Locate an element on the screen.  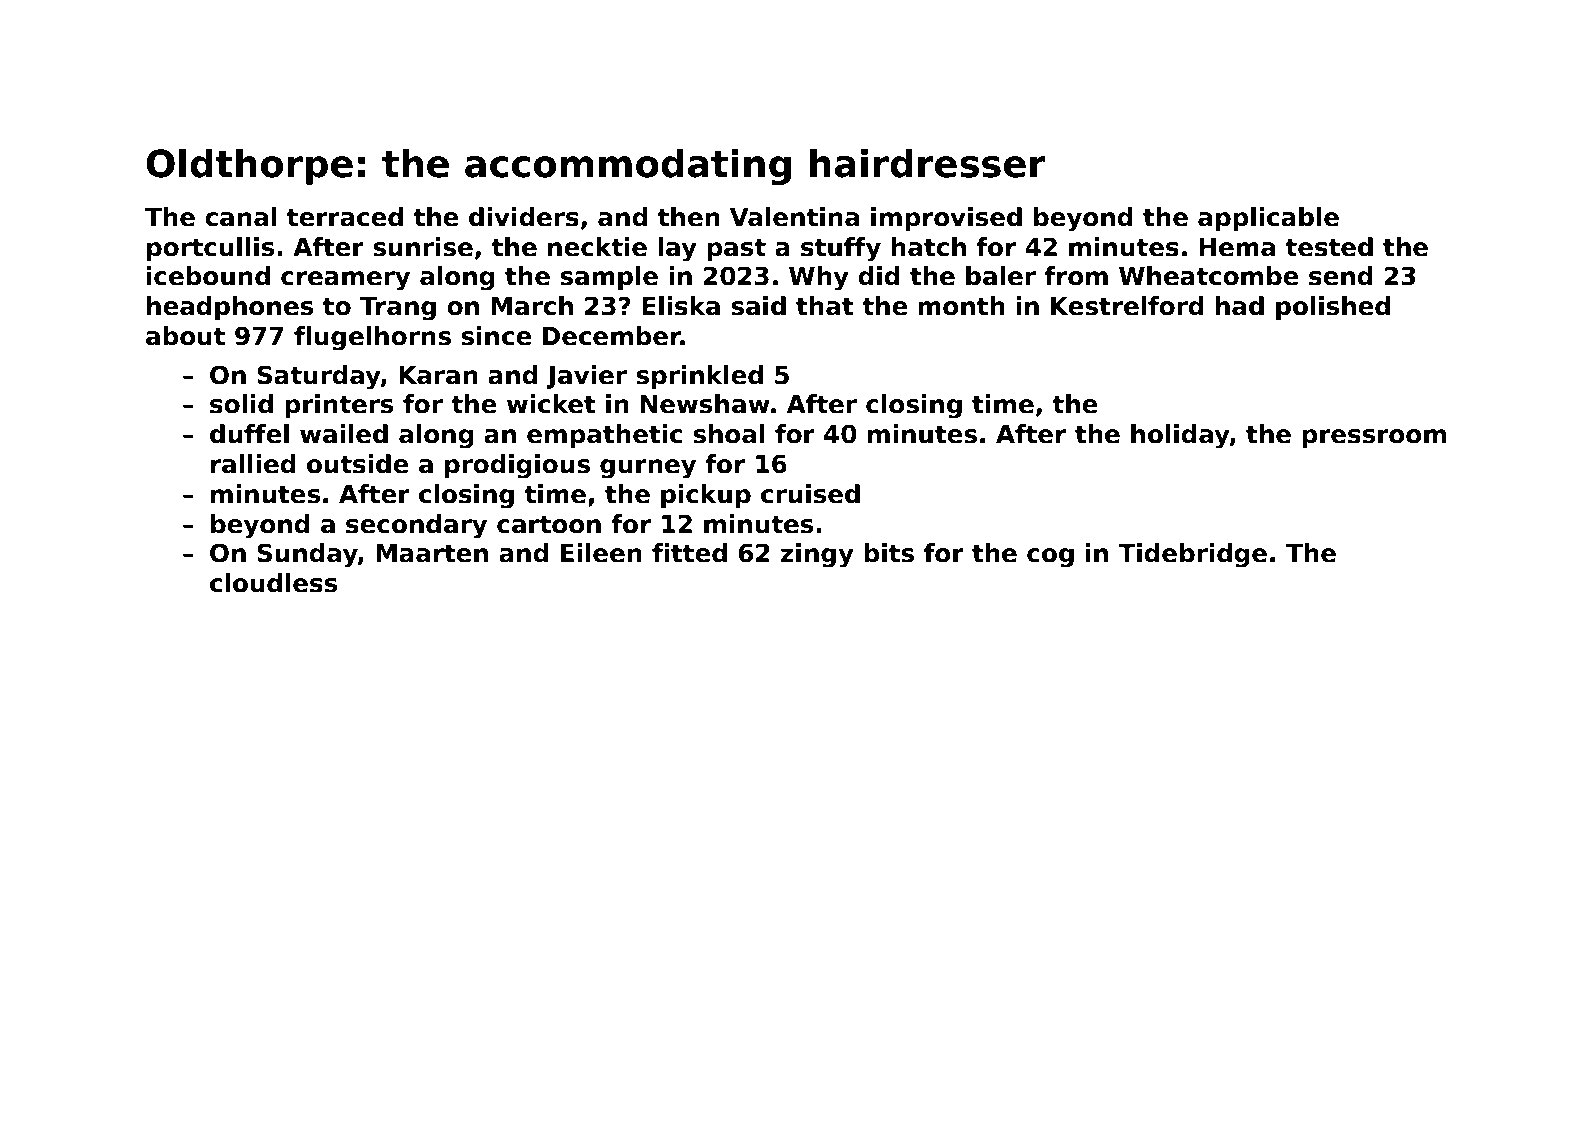
pressroom is located at coordinates (1374, 438).
